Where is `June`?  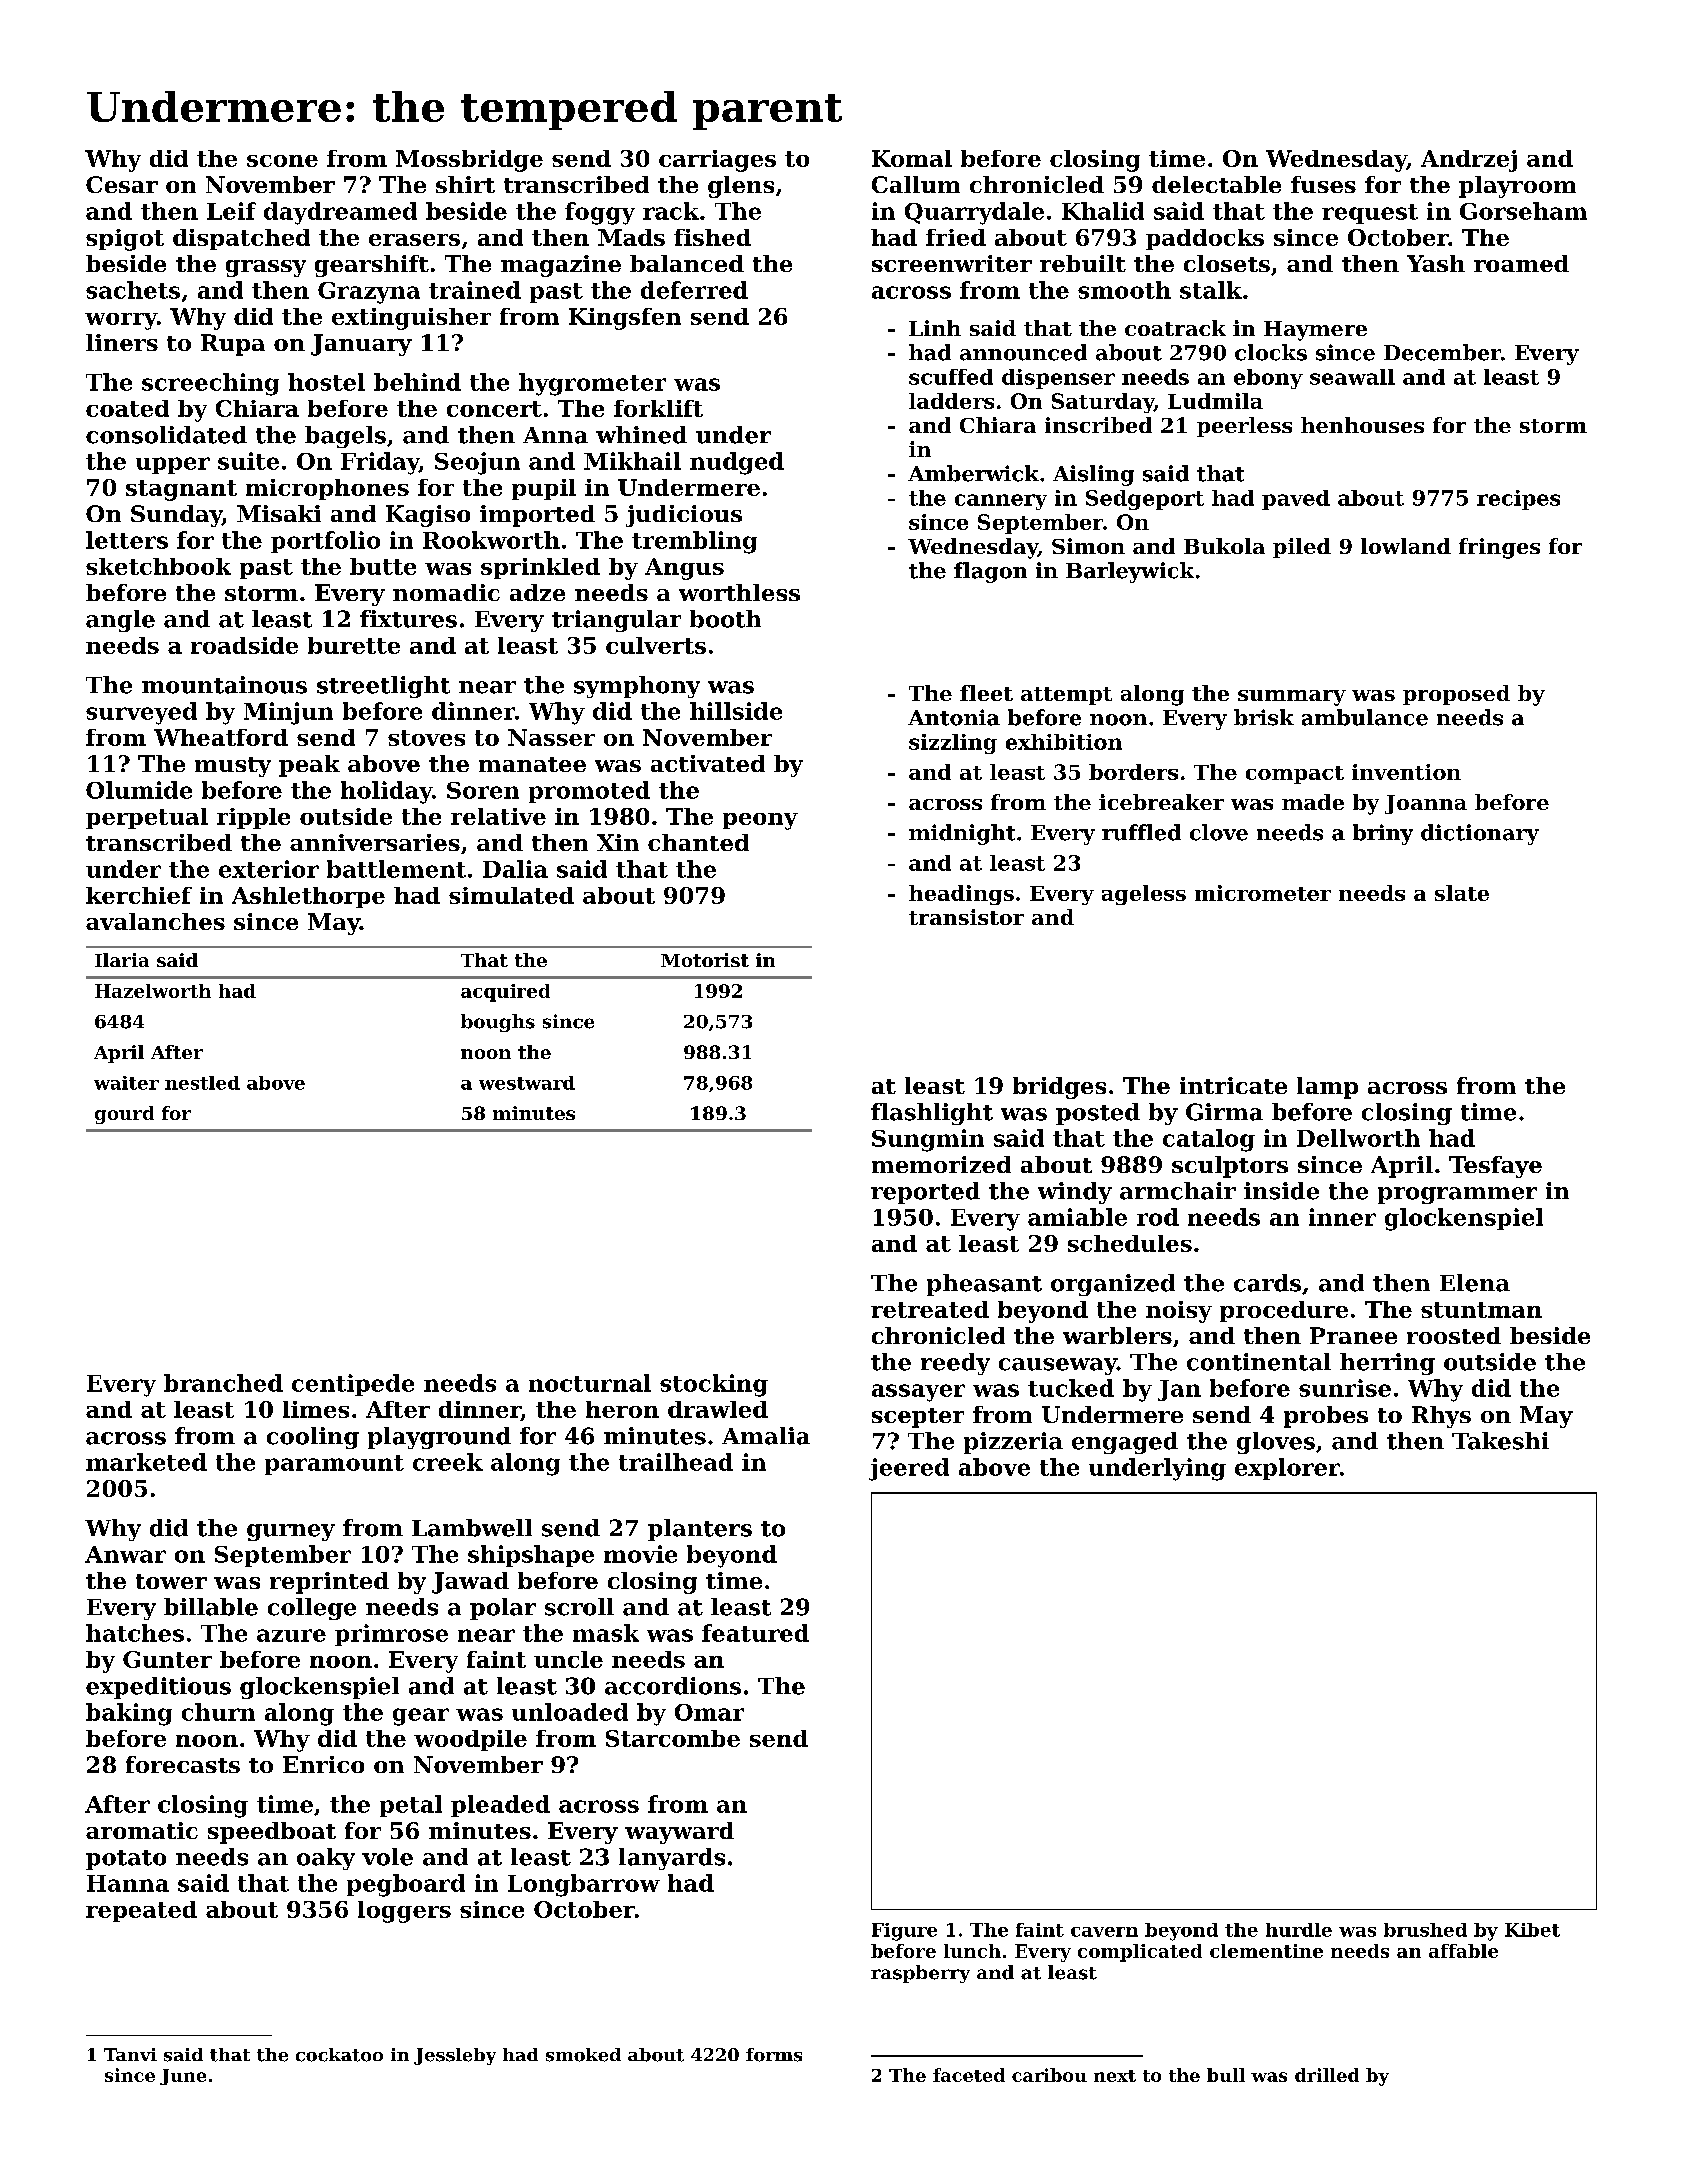 June is located at coordinates (183, 2077).
